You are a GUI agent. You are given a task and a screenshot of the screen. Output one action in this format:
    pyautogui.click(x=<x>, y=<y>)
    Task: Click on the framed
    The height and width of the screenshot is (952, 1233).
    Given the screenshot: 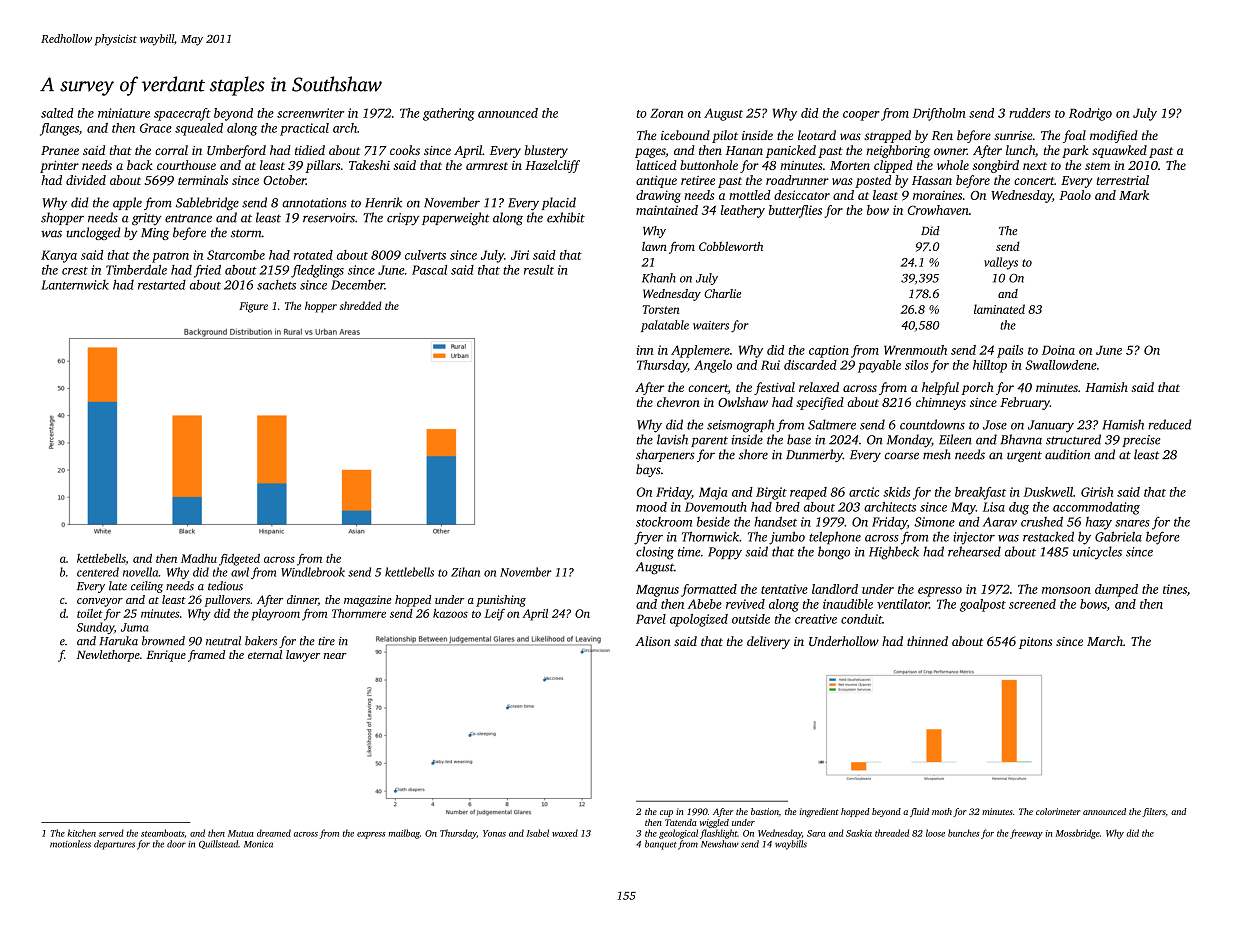 What is the action you would take?
    pyautogui.click(x=206, y=656)
